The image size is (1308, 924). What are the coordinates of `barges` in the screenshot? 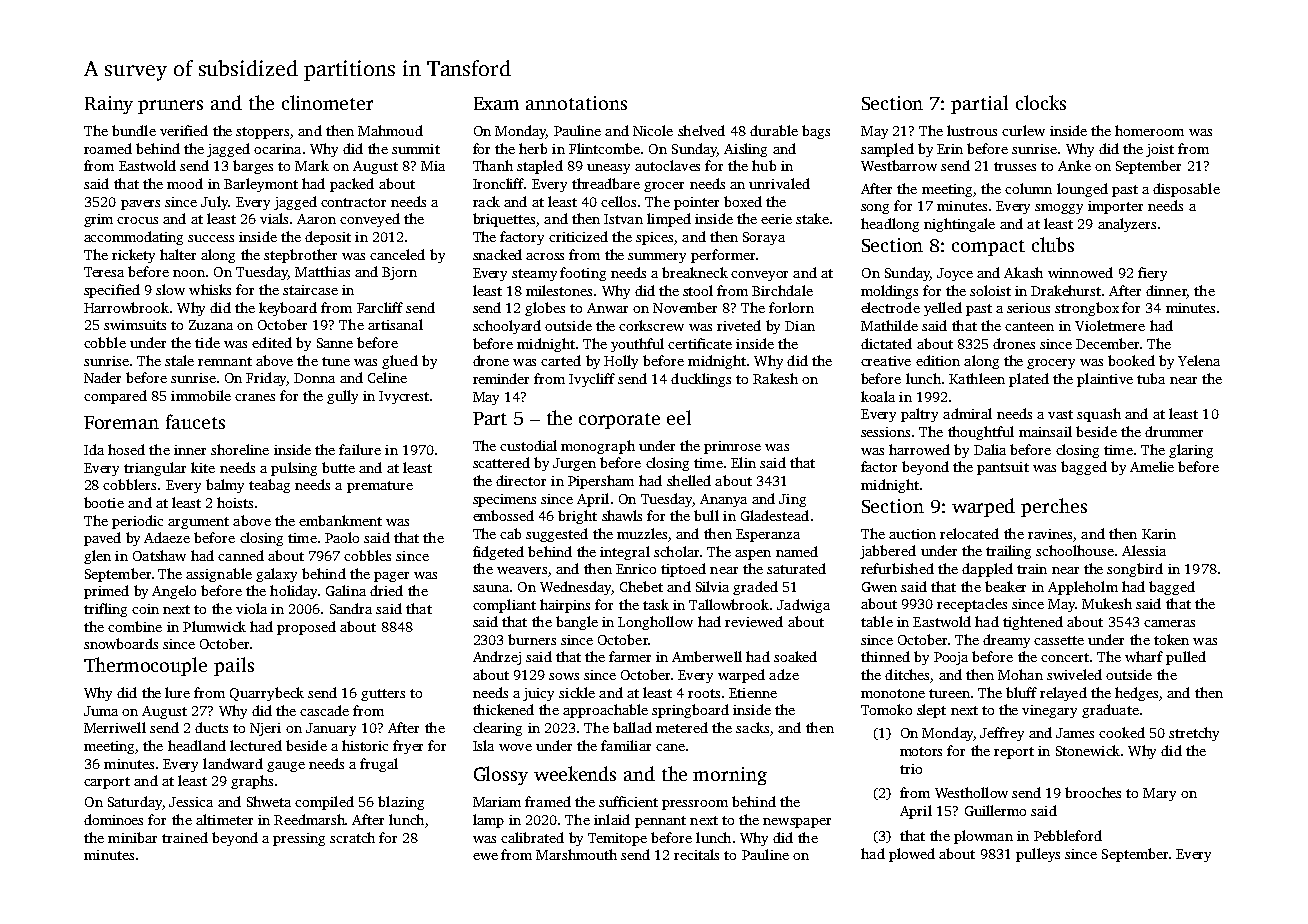 It's located at (253, 167).
